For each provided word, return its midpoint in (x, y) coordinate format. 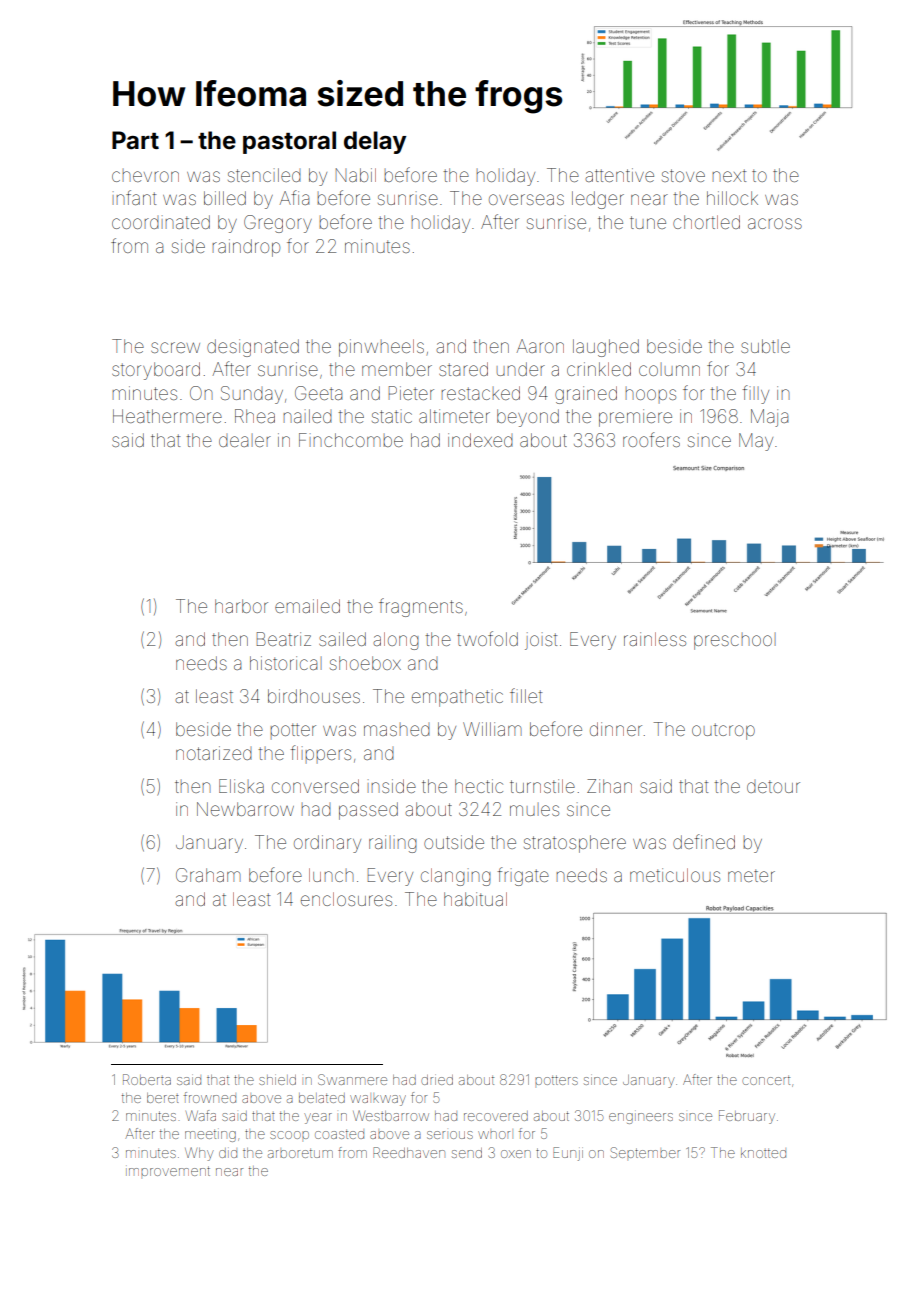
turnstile (542, 786)
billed (225, 198)
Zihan (609, 786)
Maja (769, 418)
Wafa (201, 1115)
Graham (208, 875)
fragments (421, 607)
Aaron (540, 346)
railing (393, 844)
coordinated (161, 222)
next (729, 175)
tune (648, 222)
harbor (241, 606)
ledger (598, 200)
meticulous (675, 875)
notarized (214, 753)
